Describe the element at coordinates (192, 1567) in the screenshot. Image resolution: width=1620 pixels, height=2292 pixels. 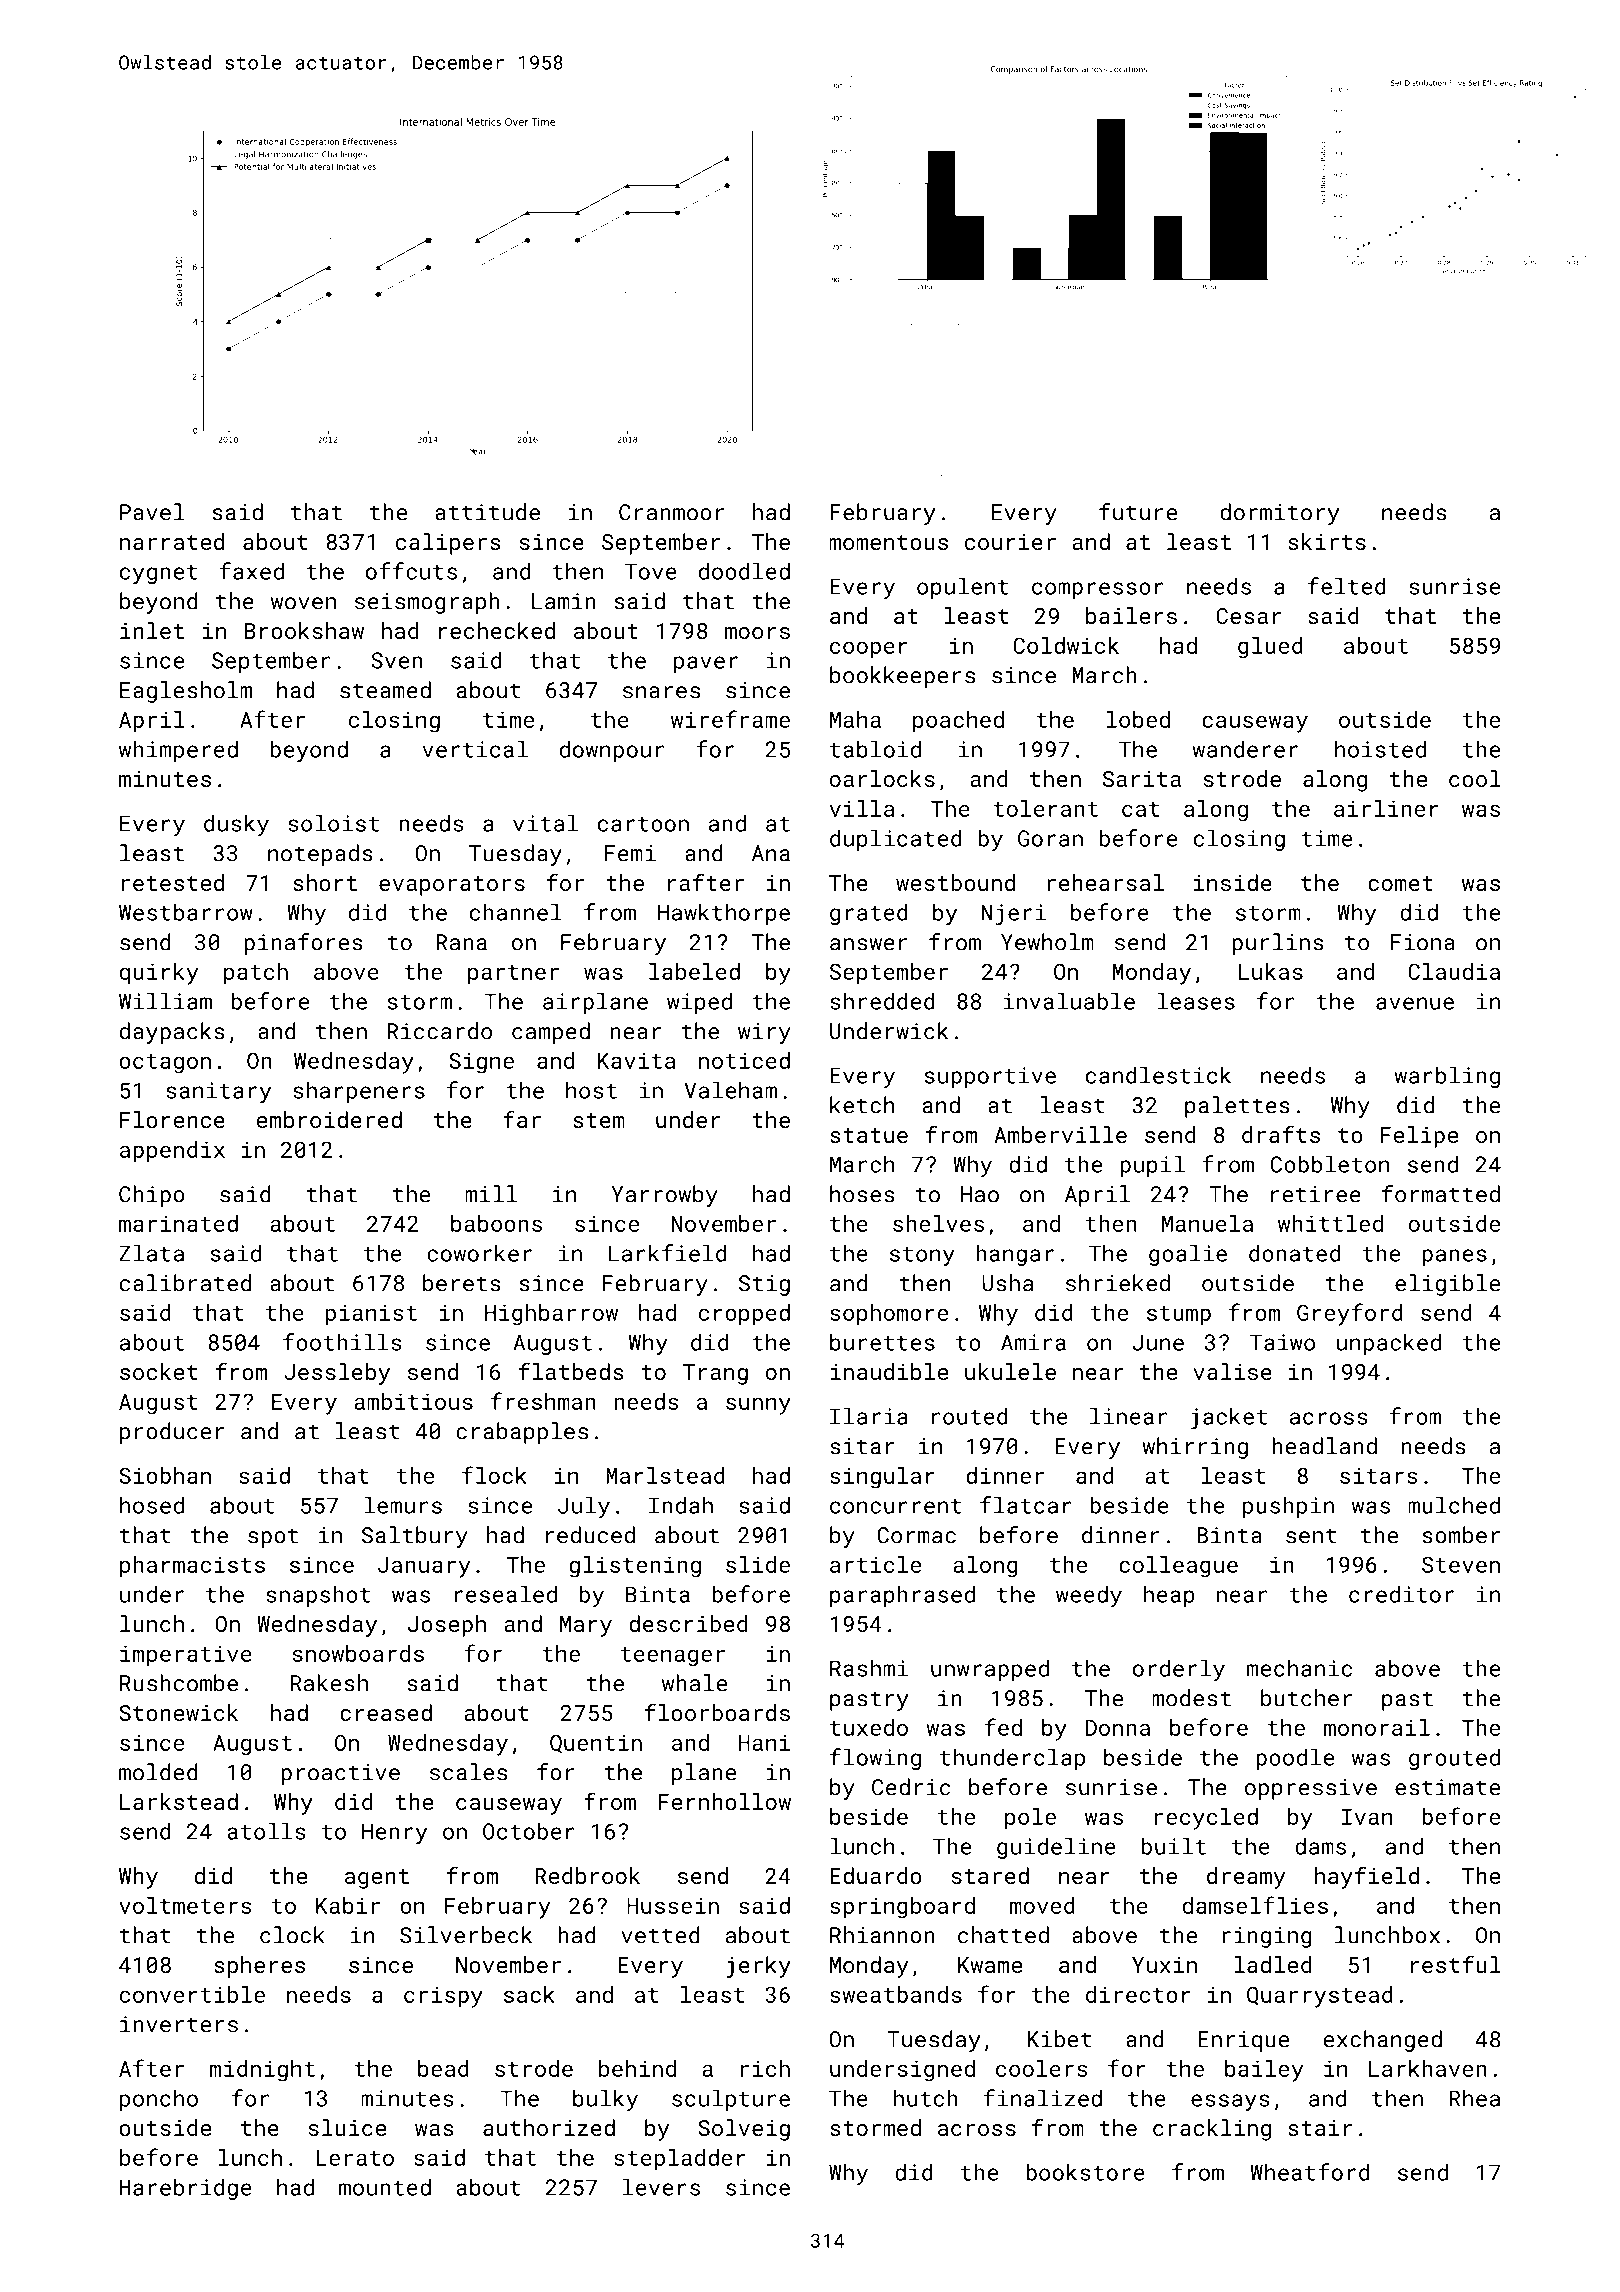
I see `pharmacists` at that location.
